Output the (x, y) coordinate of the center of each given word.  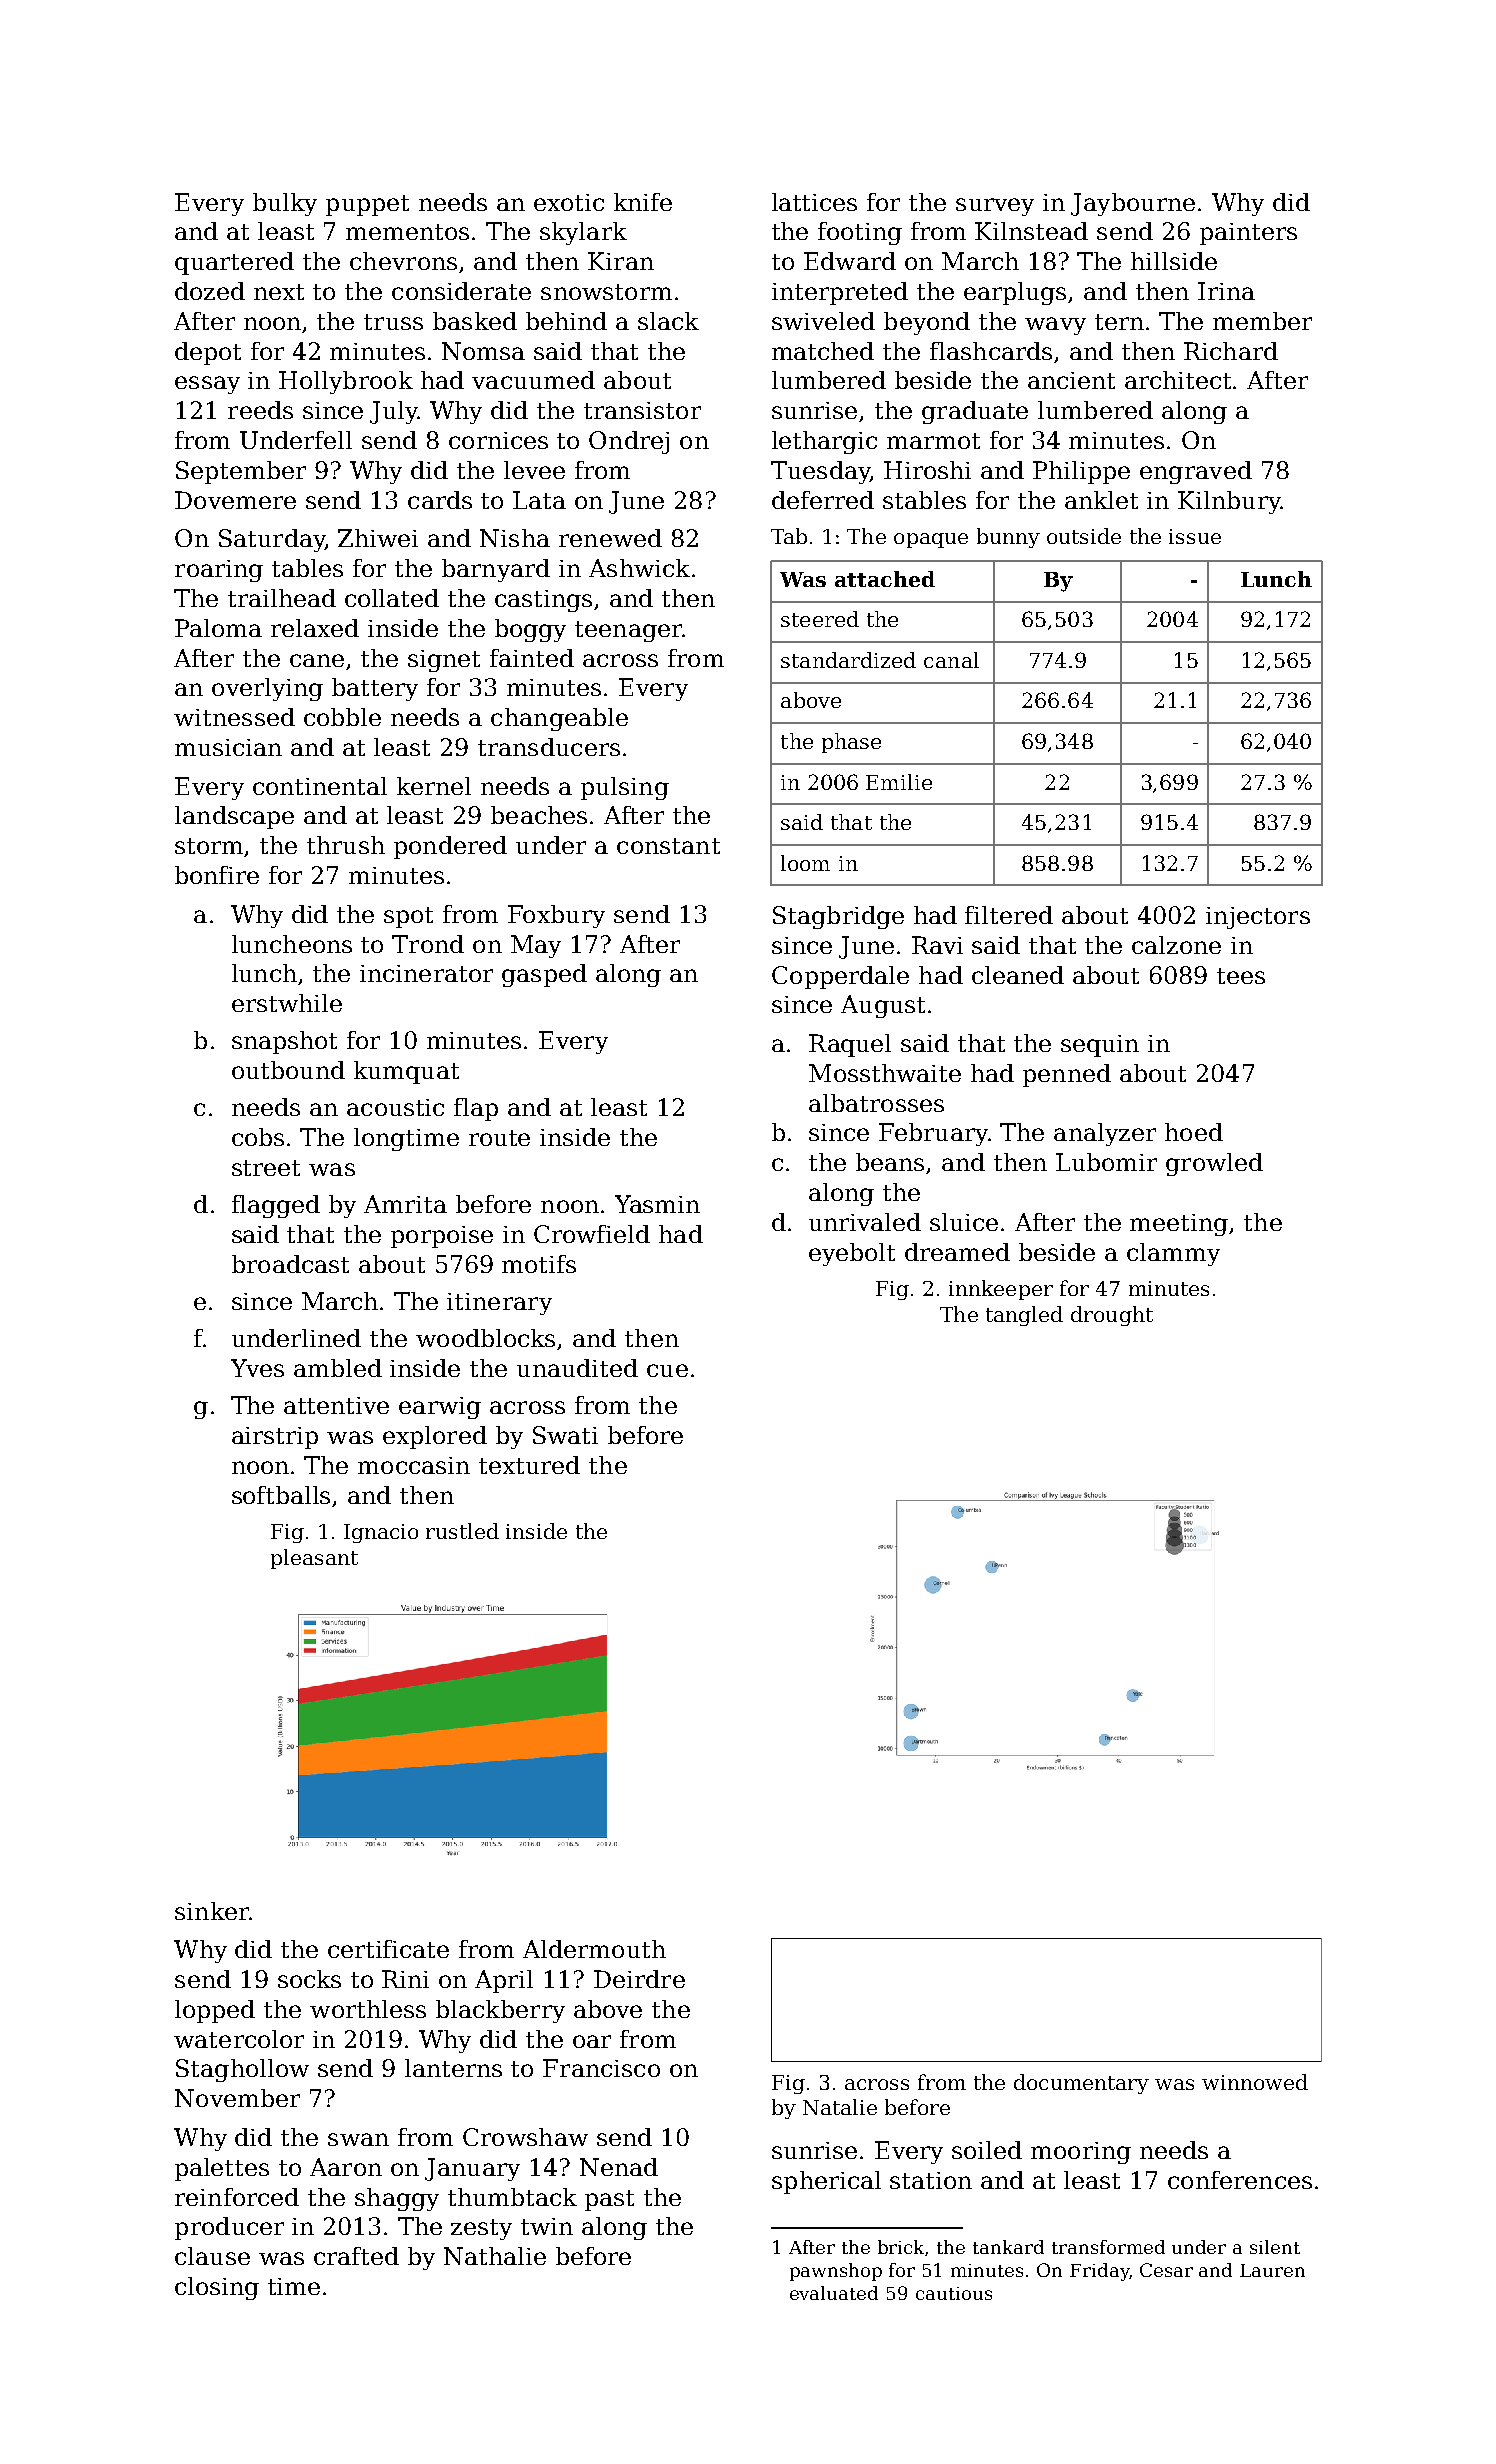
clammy (1173, 1254)
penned (1067, 1075)
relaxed (315, 628)
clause (212, 2256)
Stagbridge (838, 917)
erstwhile (287, 1003)
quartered (234, 263)
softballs (281, 1495)
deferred (823, 500)
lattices (814, 202)
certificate (388, 1949)
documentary (1081, 2084)
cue (667, 1370)
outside (1084, 536)
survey (995, 207)
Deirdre (639, 1979)
